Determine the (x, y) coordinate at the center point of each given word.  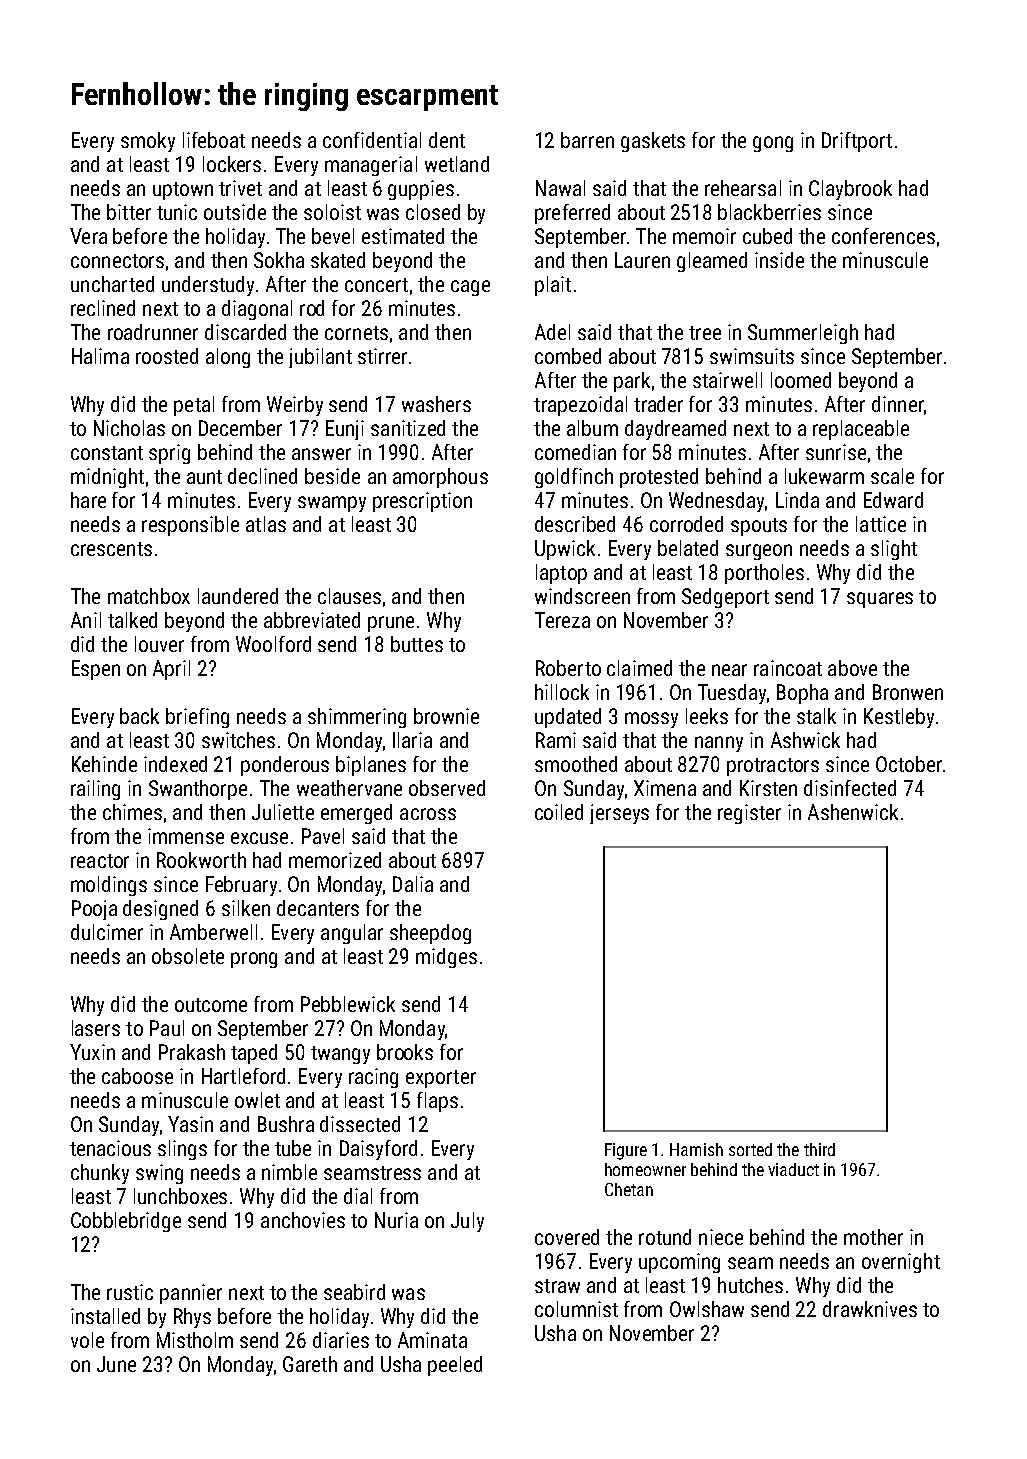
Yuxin (92, 1052)
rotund (665, 1237)
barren (587, 140)
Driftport (857, 142)
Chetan (629, 1189)
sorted (750, 1149)
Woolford (273, 644)
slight (894, 550)
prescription (422, 502)
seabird (354, 1292)
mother (873, 1237)
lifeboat (214, 140)
